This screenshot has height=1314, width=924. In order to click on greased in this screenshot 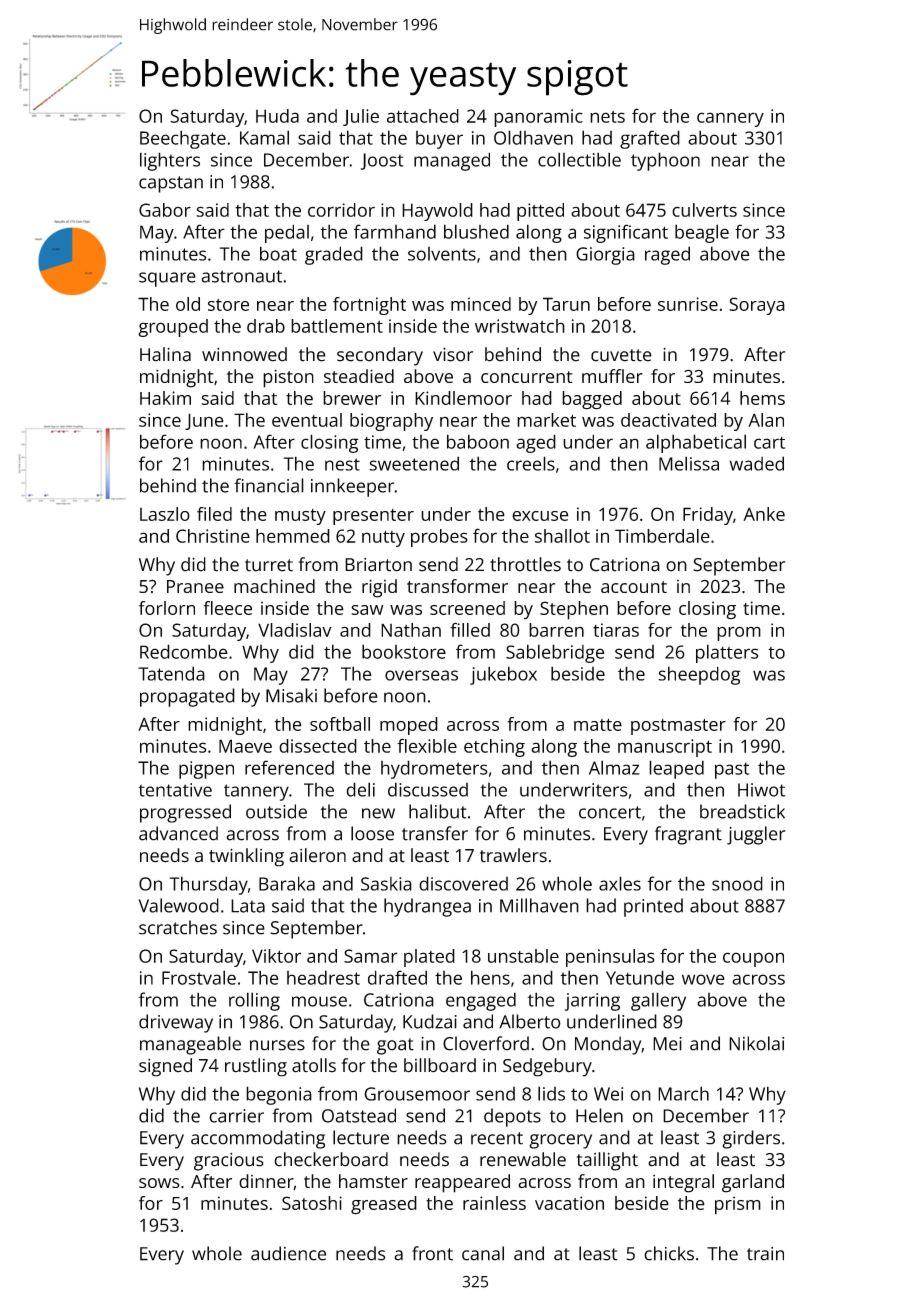, I will do `click(384, 1205)`.
